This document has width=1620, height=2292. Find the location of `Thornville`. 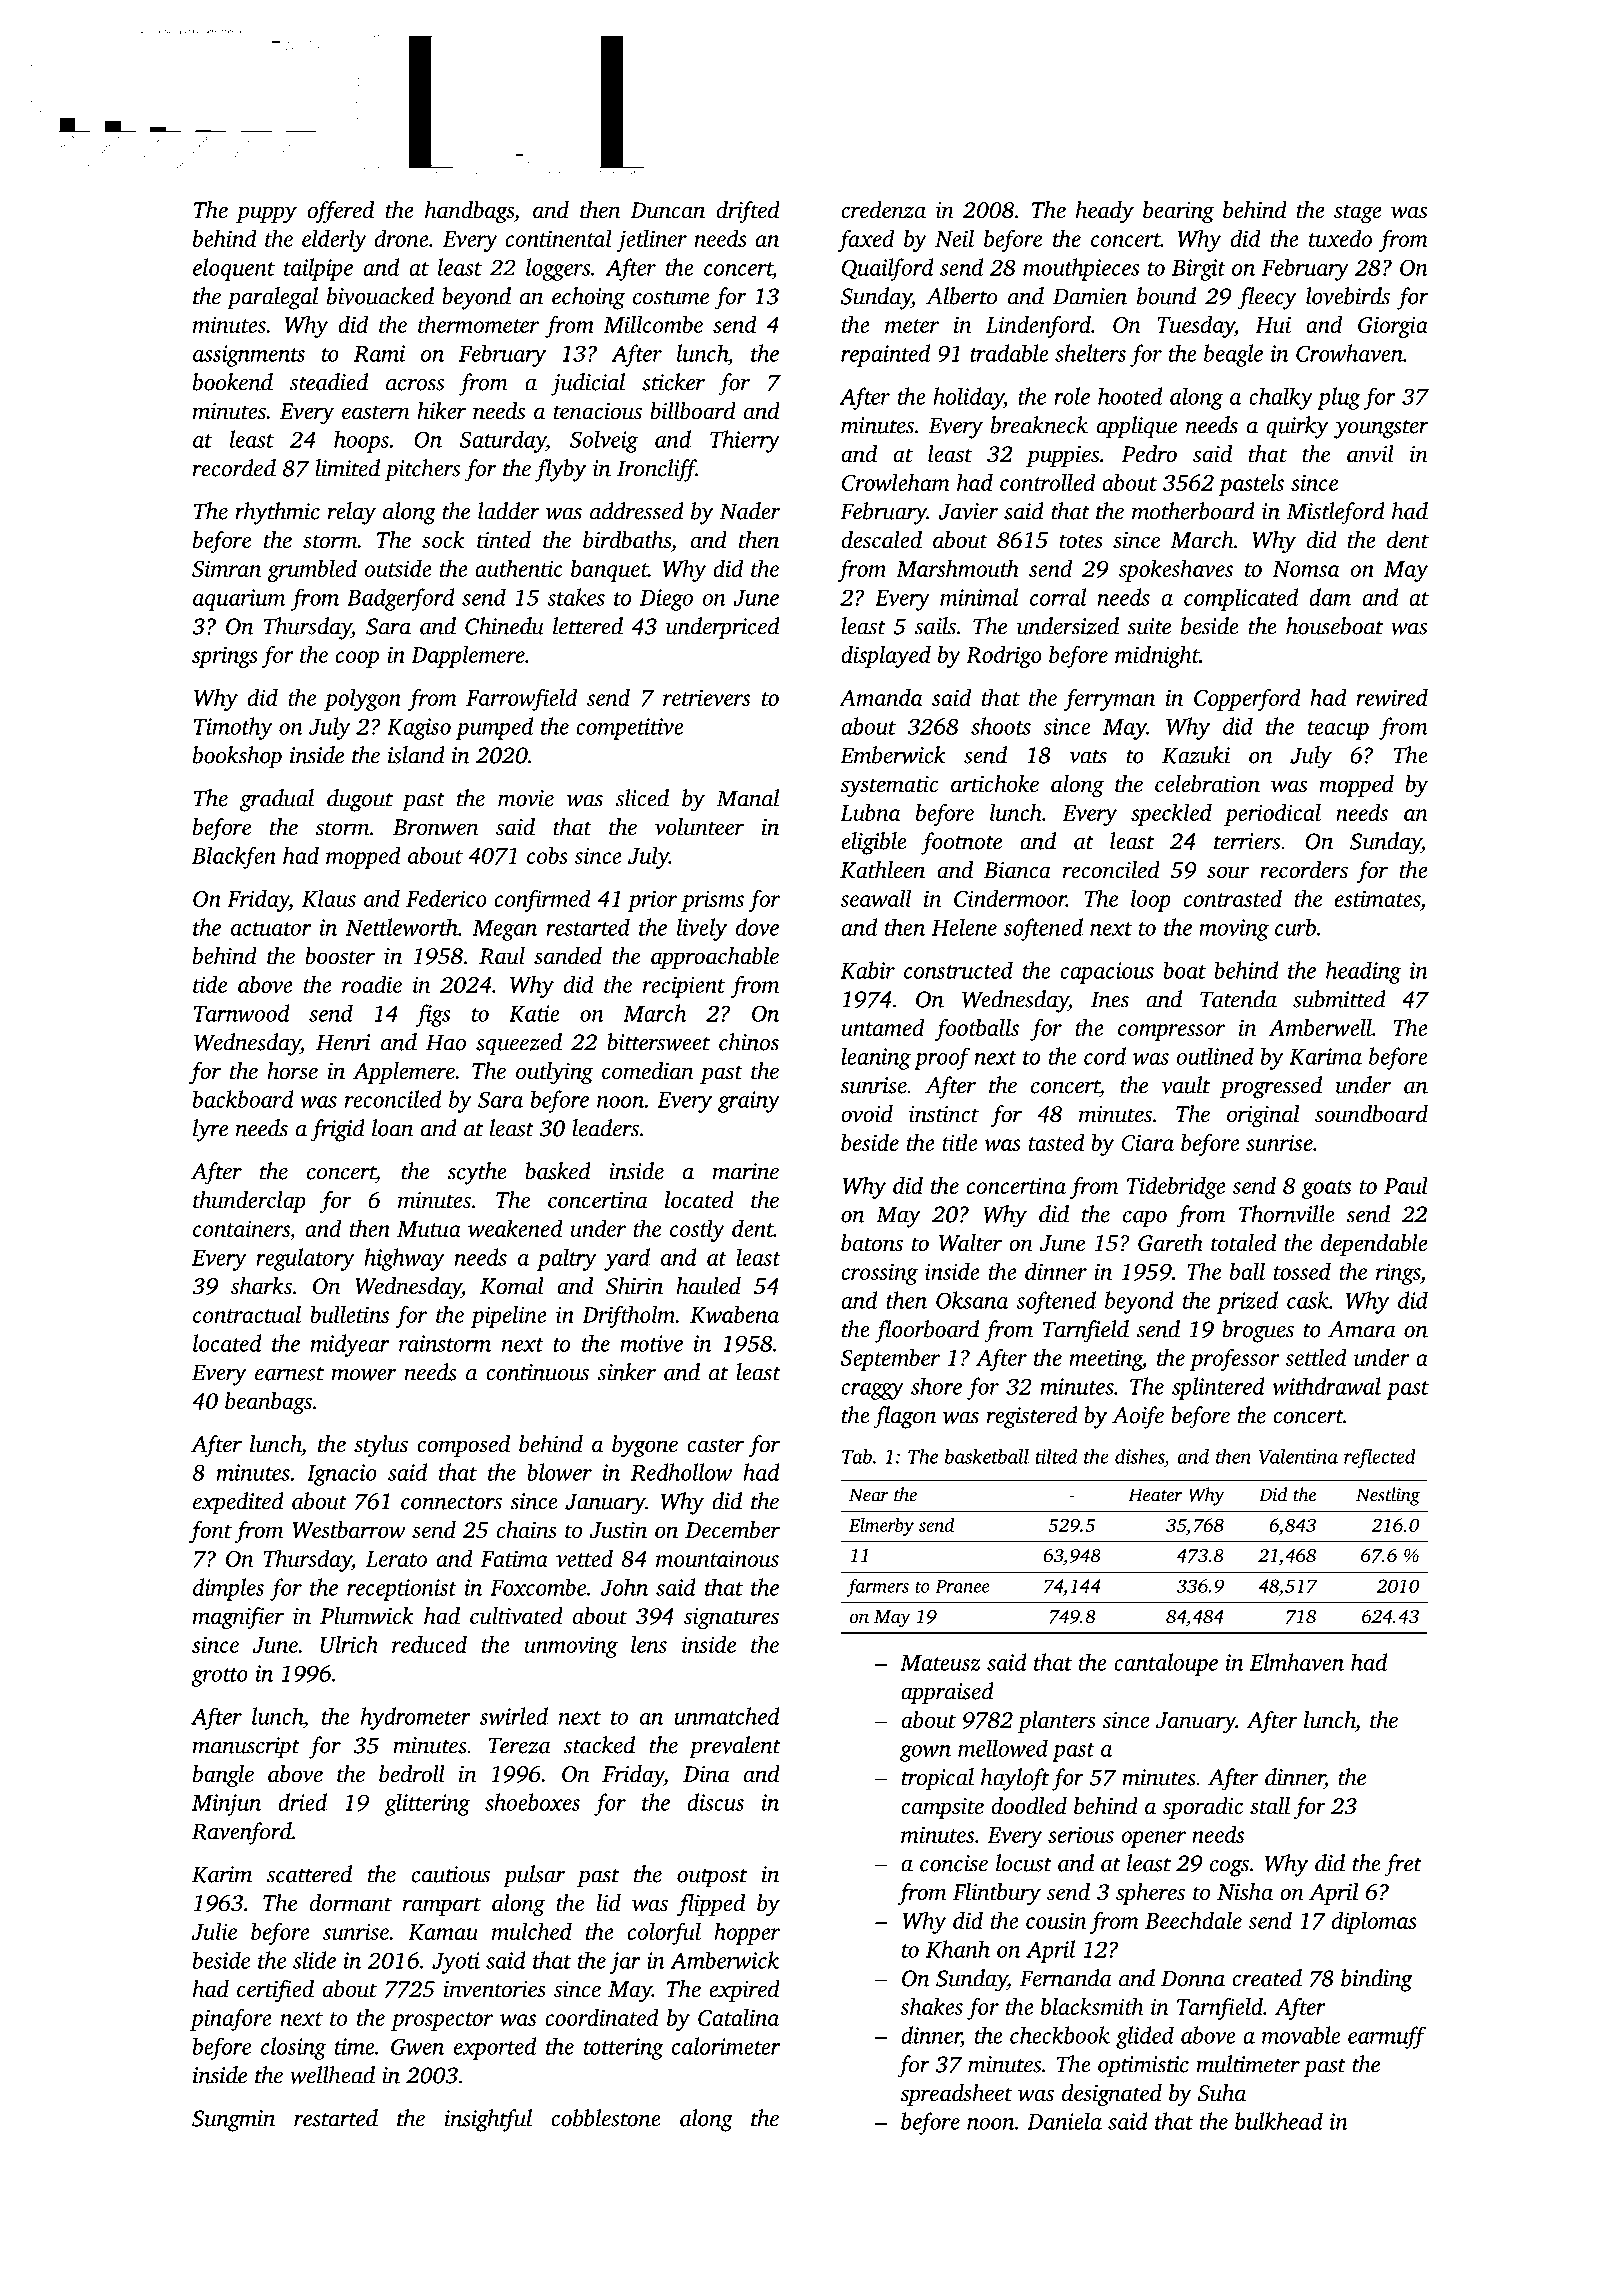

Thornville is located at coordinates (1287, 1214).
